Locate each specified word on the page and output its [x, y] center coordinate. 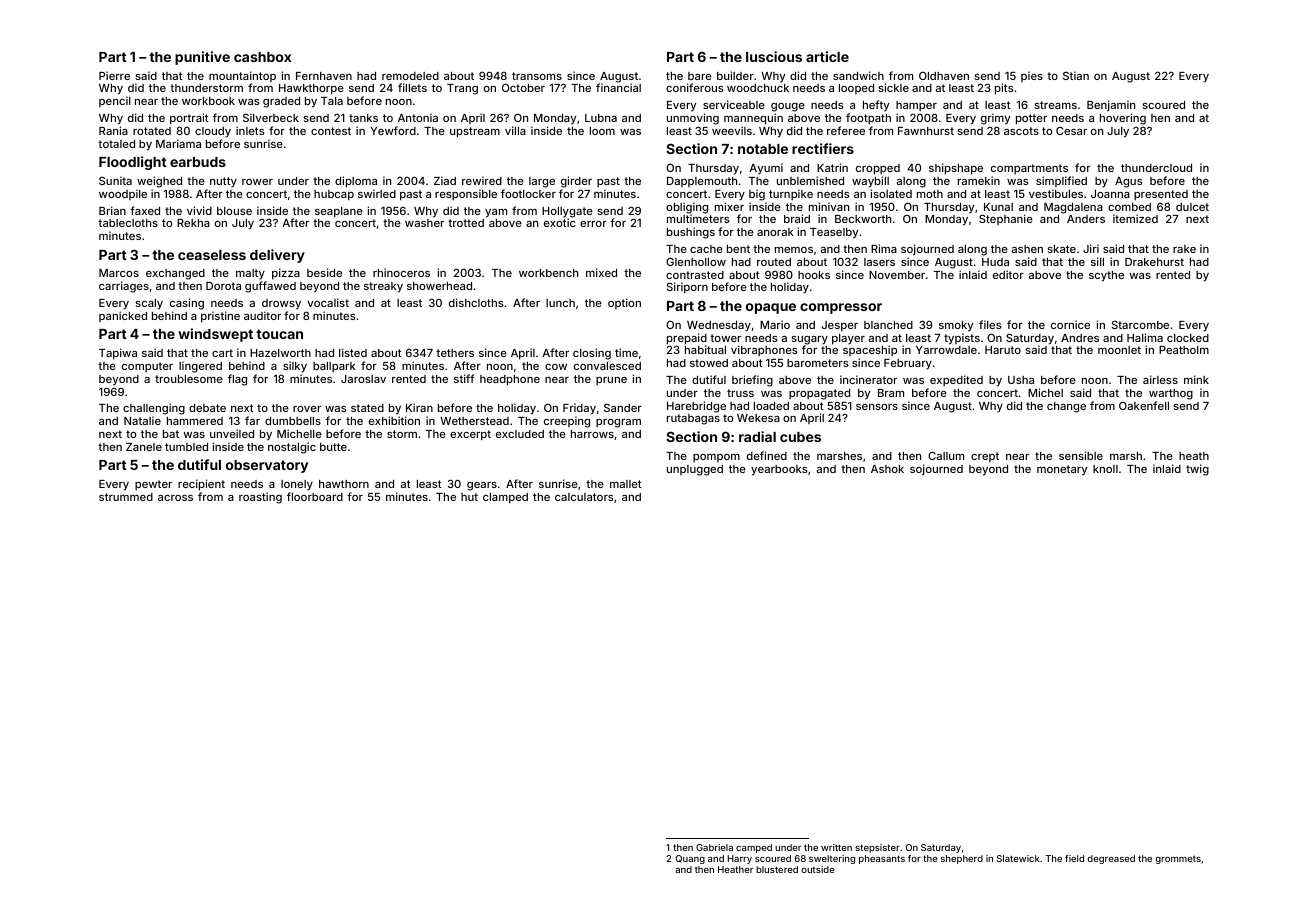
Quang [690, 859]
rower [257, 182]
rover [307, 409]
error [593, 224]
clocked [1188, 338]
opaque [771, 308]
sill [1097, 261]
